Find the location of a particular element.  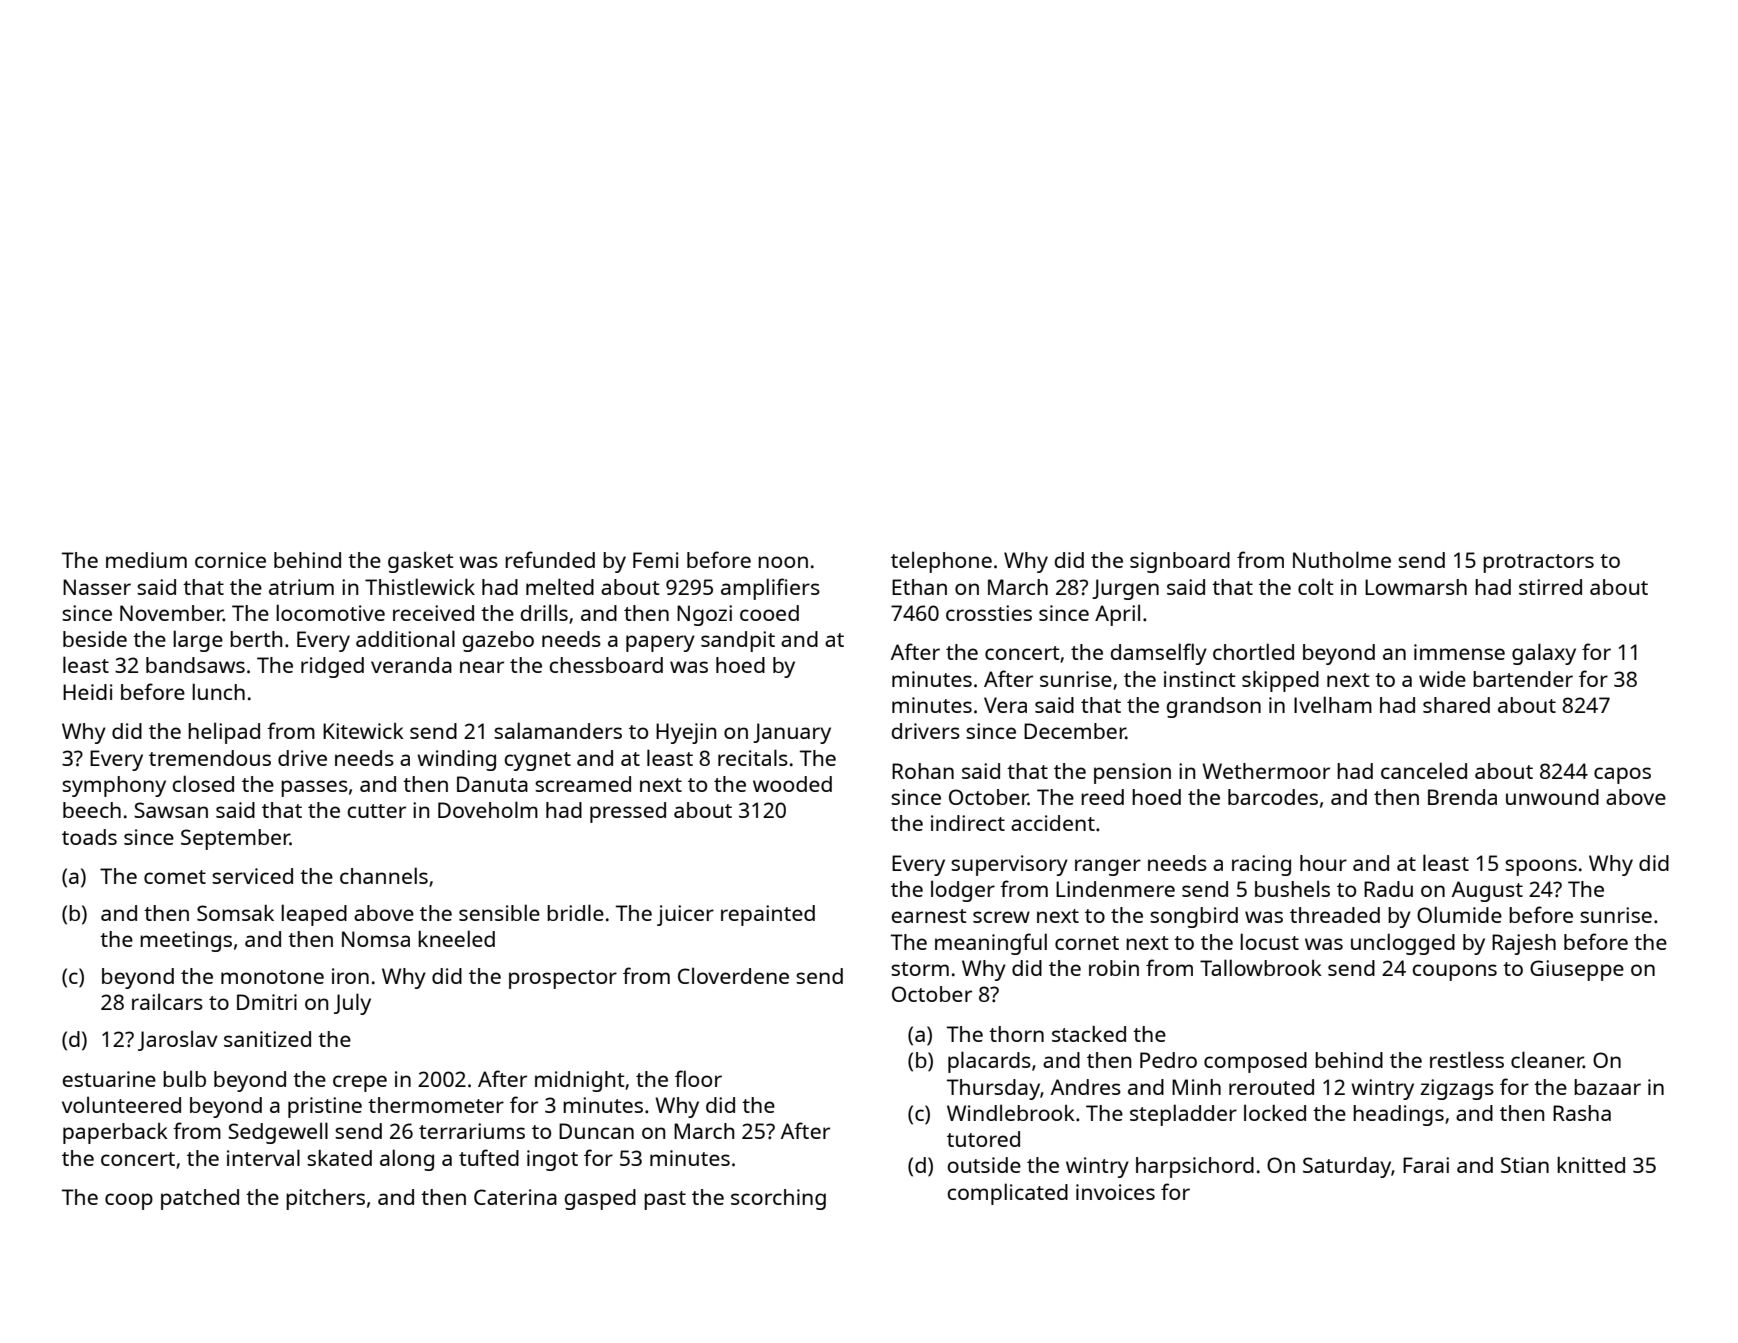

ingot is located at coordinates (552, 1160).
